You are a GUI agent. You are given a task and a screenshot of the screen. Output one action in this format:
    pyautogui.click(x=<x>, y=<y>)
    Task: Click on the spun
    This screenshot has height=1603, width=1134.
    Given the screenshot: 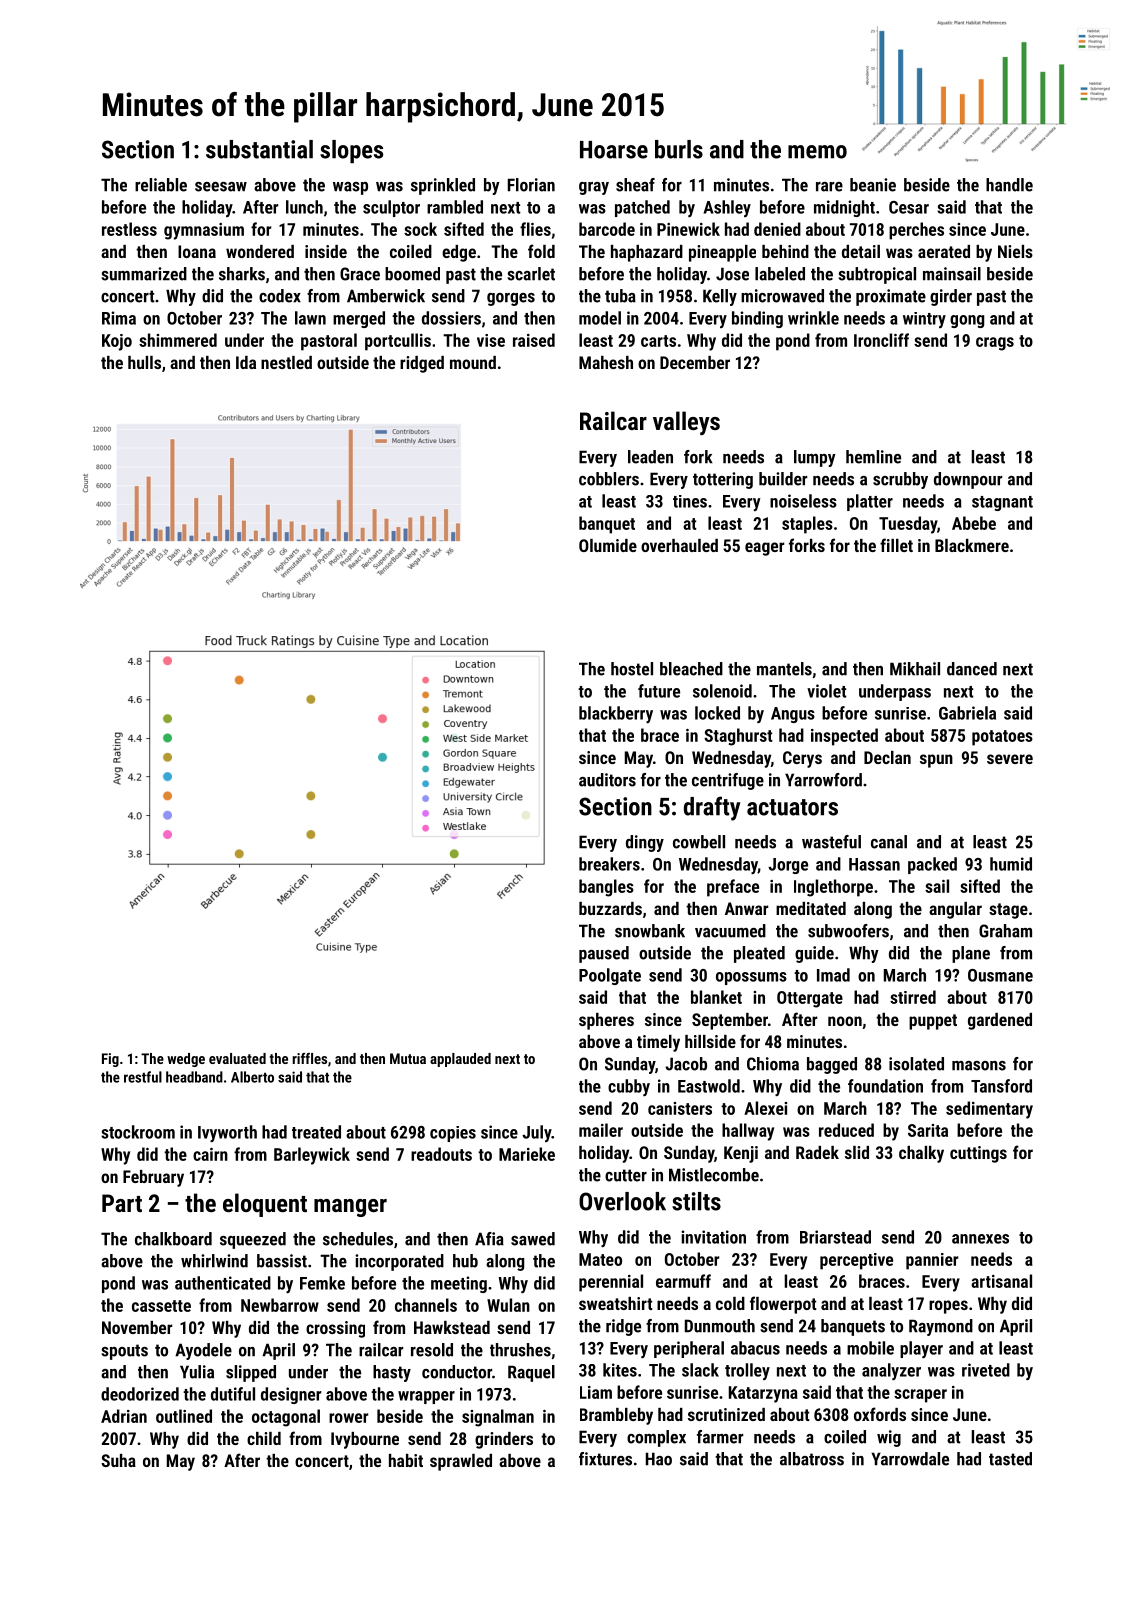 What is the action you would take?
    pyautogui.click(x=936, y=761)
